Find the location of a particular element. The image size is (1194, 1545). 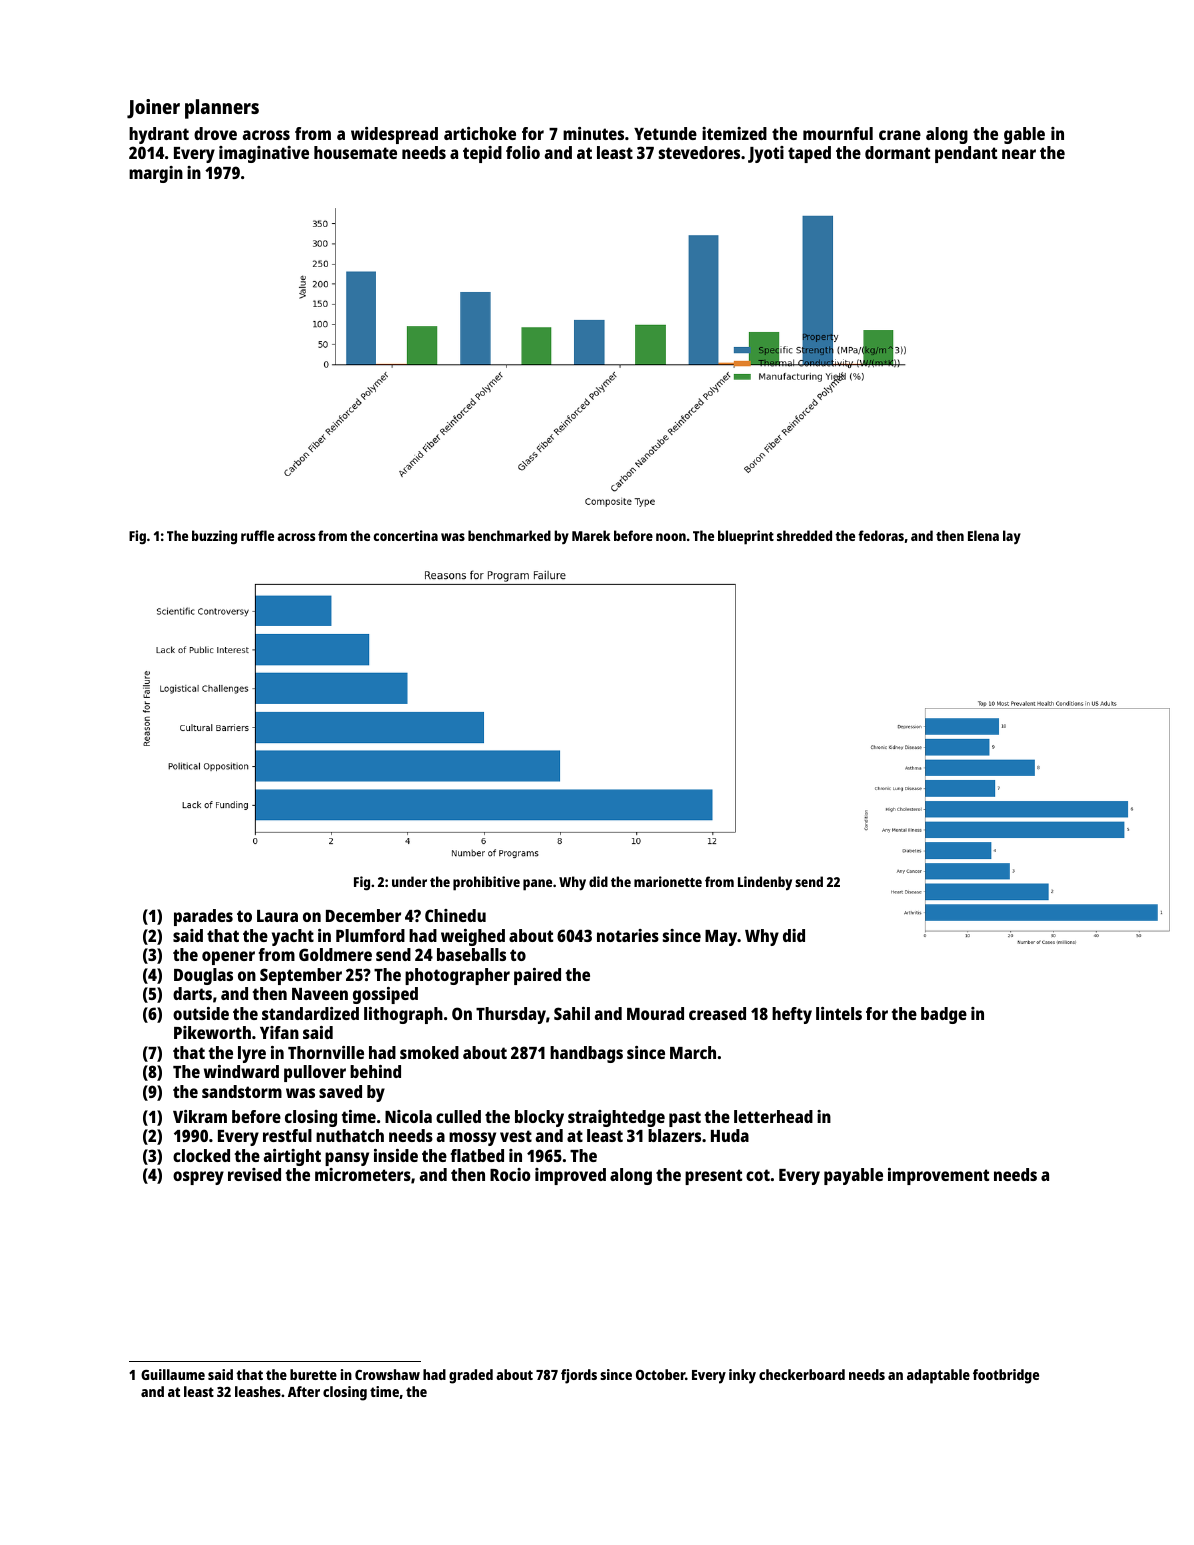

fjords is located at coordinates (579, 1376).
